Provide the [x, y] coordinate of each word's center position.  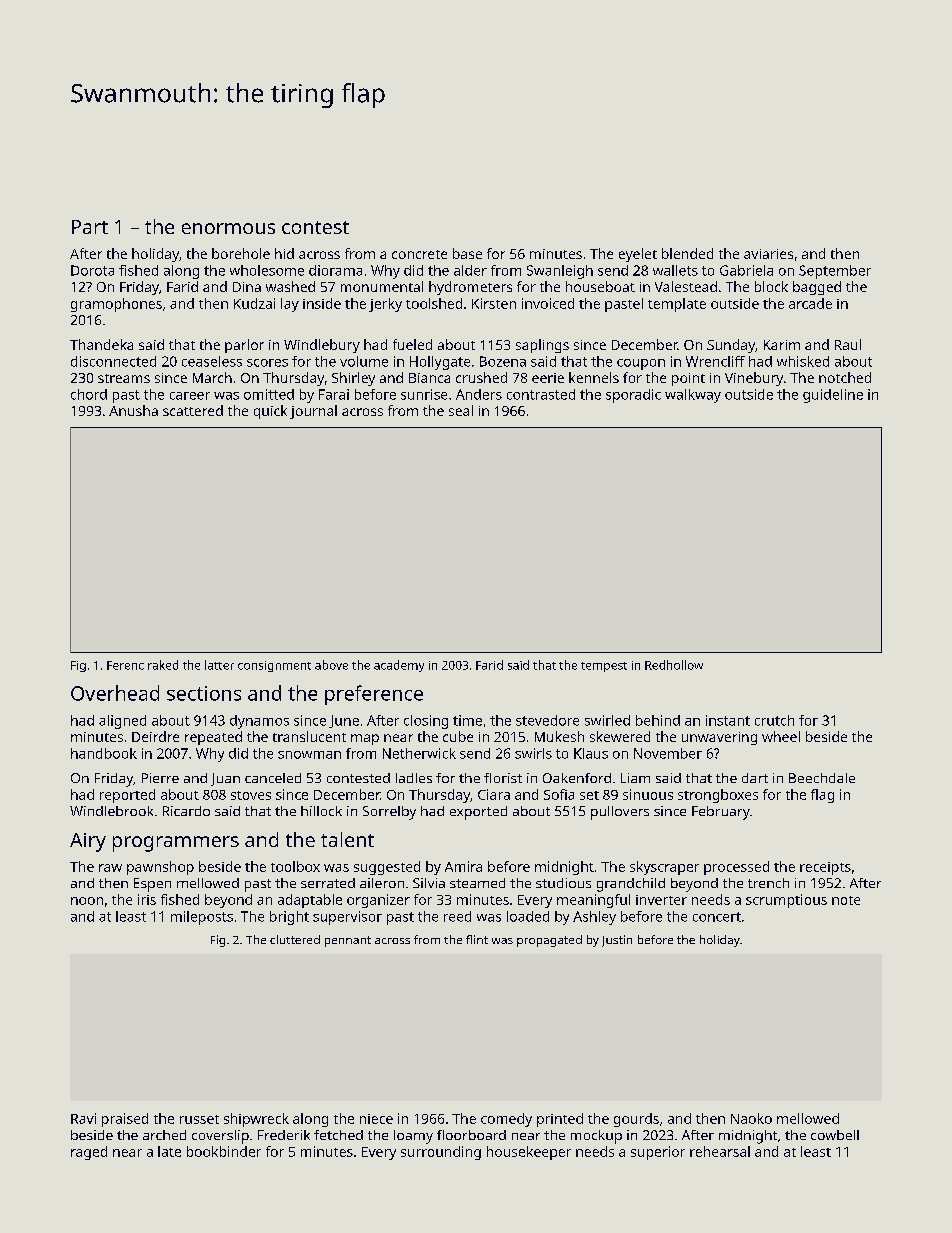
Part [90, 227]
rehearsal [720, 1151]
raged [89, 1153]
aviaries [768, 254]
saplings [542, 346]
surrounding [441, 1153]
